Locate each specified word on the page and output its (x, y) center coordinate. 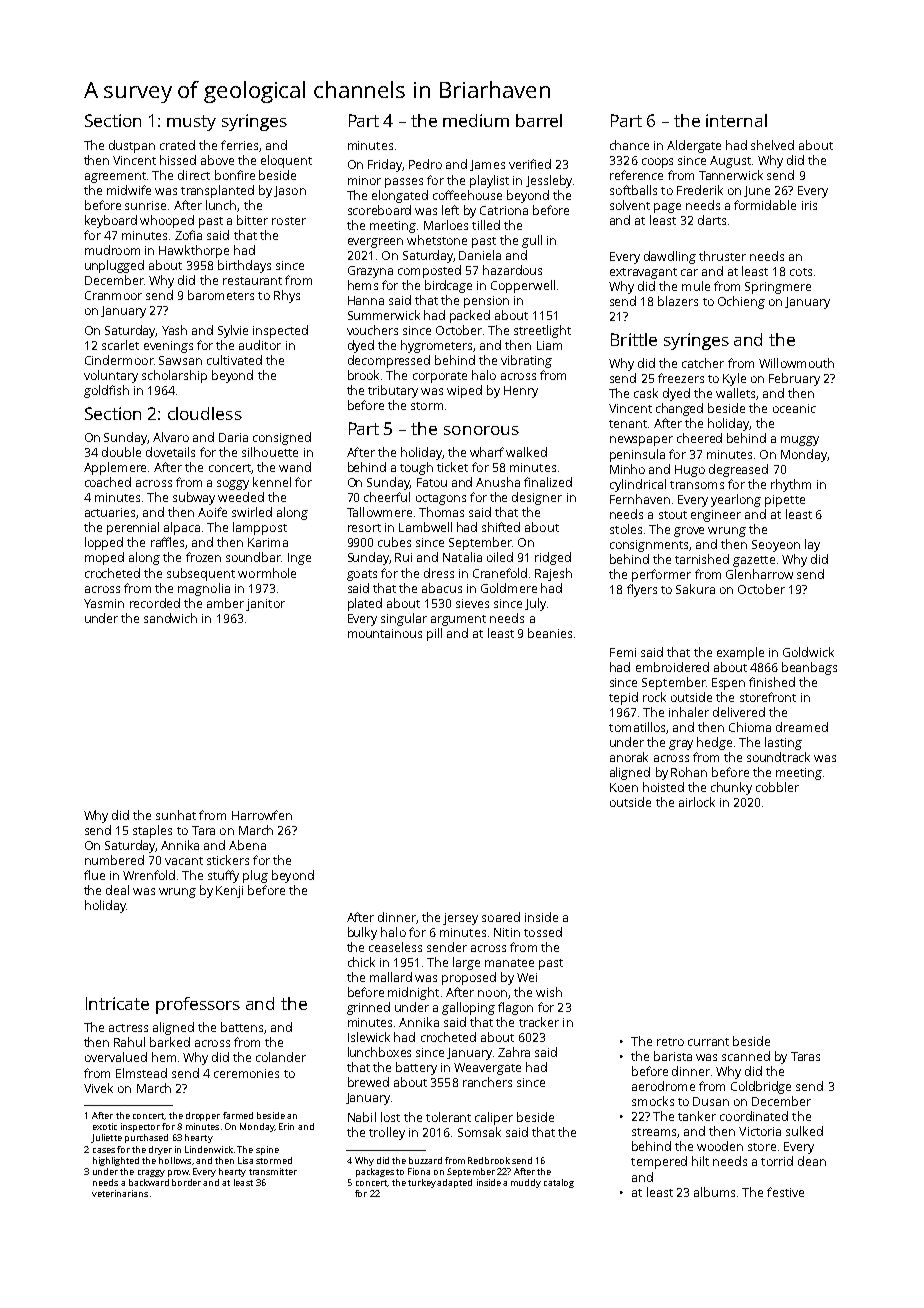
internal (736, 120)
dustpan (132, 146)
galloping (468, 1008)
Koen (624, 787)
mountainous (385, 633)
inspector (140, 1127)
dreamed (802, 727)
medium (476, 120)
